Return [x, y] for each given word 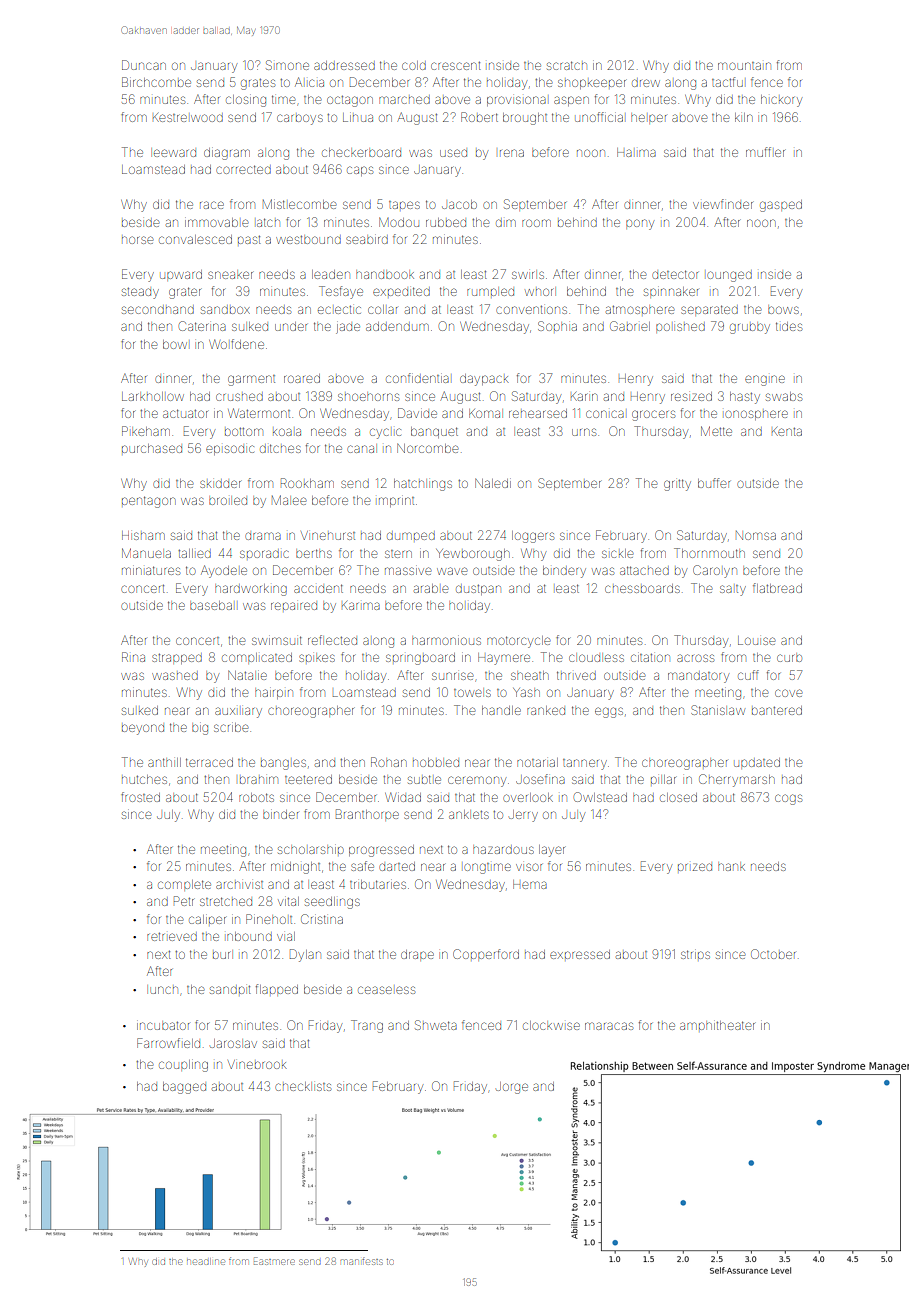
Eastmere [274, 1261]
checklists [303, 1086]
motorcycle [518, 642]
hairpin [274, 694]
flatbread [777, 588]
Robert [479, 117]
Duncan [144, 65]
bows [783, 310]
